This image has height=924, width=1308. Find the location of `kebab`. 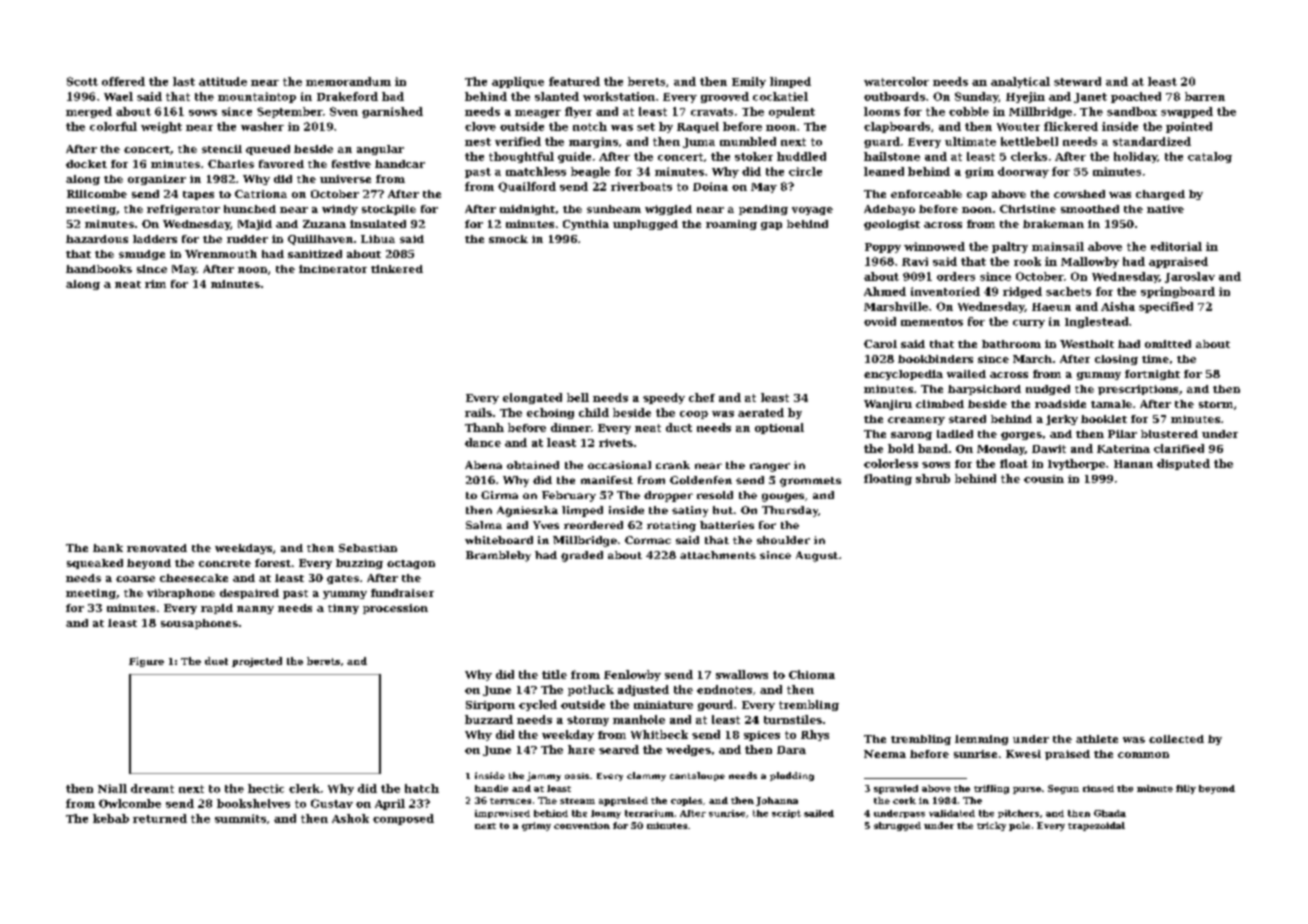

kebab is located at coordinates (111, 818).
